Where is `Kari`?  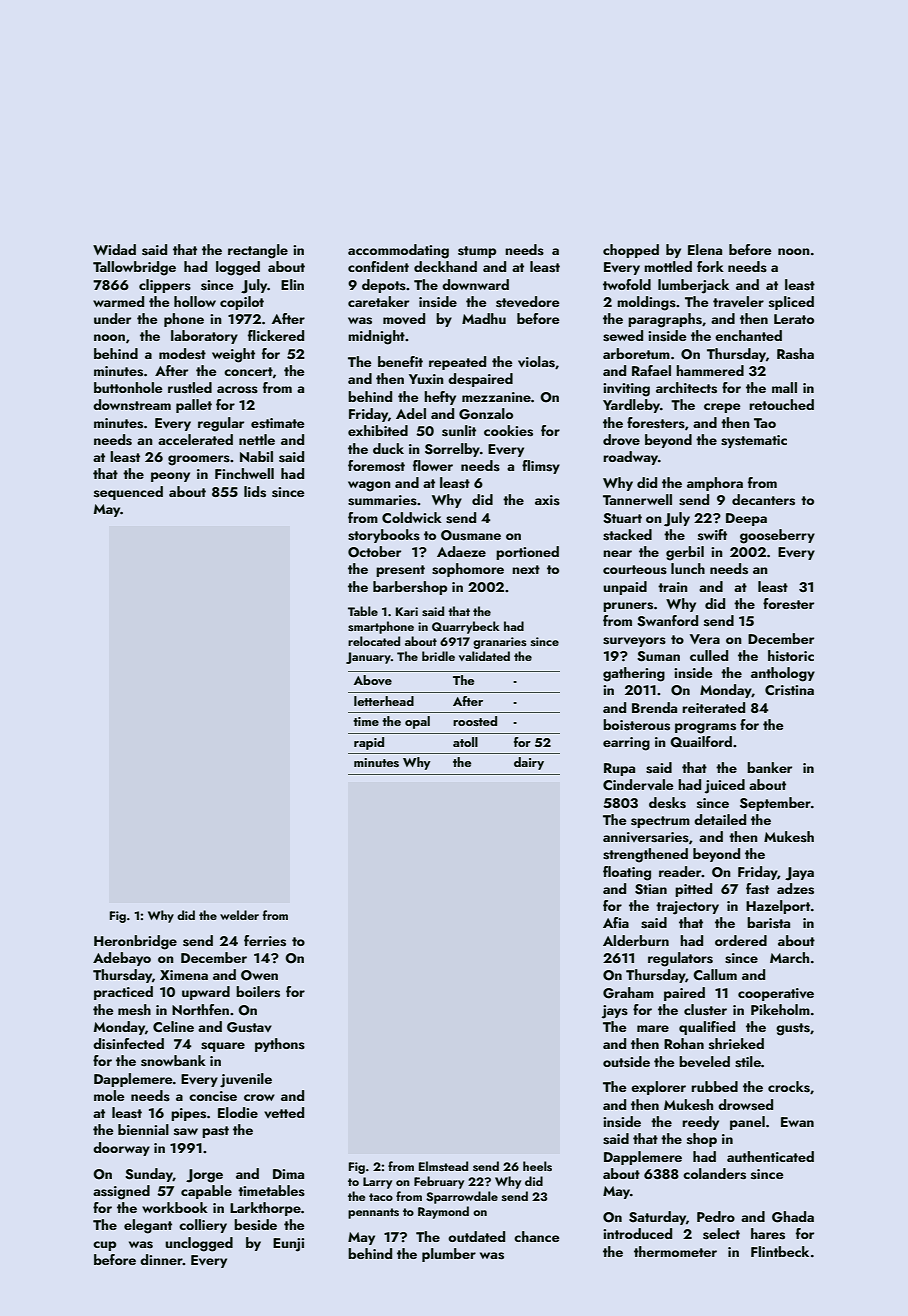 Kari is located at coordinates (407, 611).
